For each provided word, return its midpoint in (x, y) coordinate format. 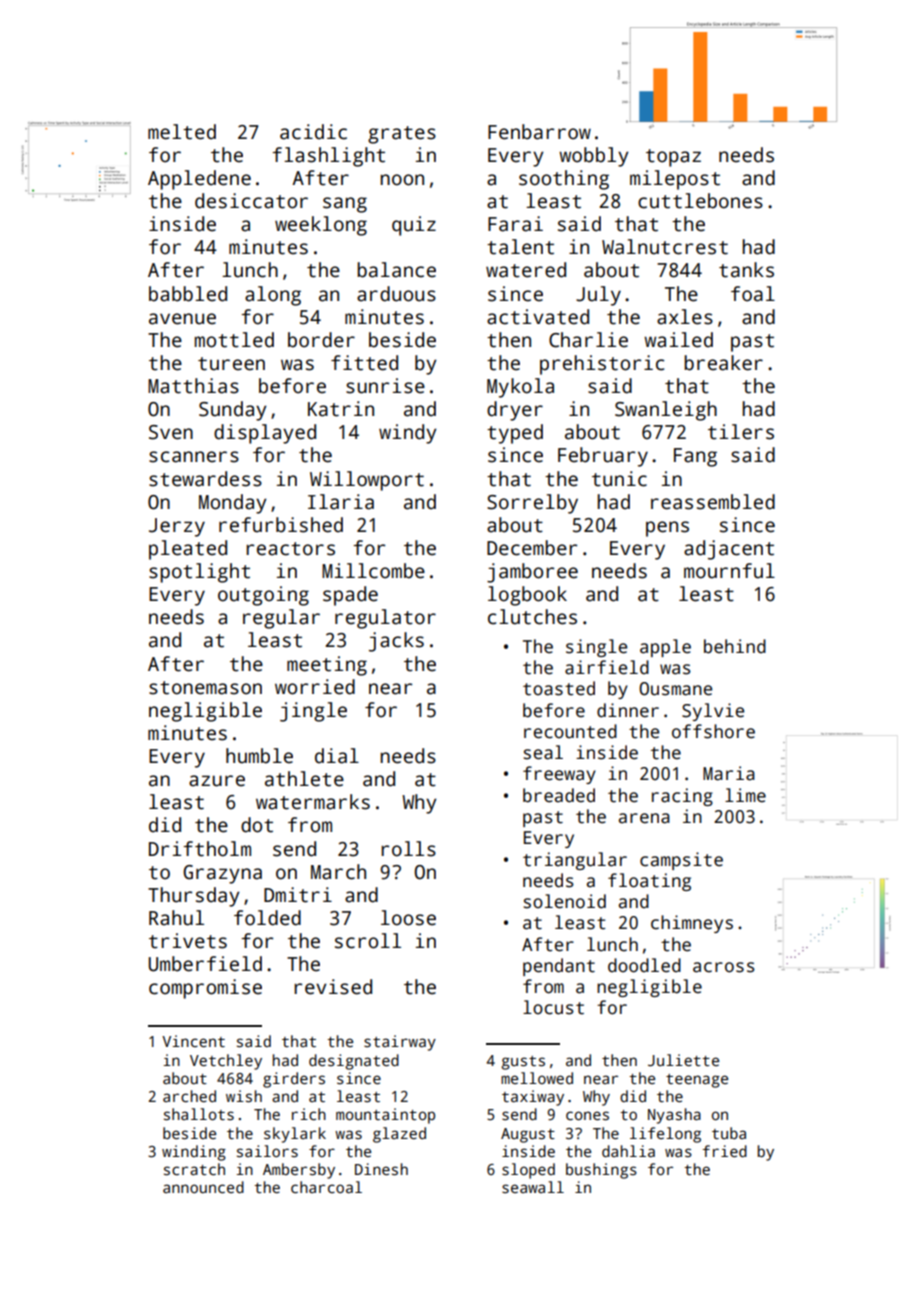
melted (182, 132)
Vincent (193, 1041)
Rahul (176, 918)
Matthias (193, 386)
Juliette (683, 1060)
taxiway (533, 1098)
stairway (400, 1043)
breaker (723, 363)
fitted (364, 363)
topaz (673, 158)
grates (402, 135)
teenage (697, 1081)
